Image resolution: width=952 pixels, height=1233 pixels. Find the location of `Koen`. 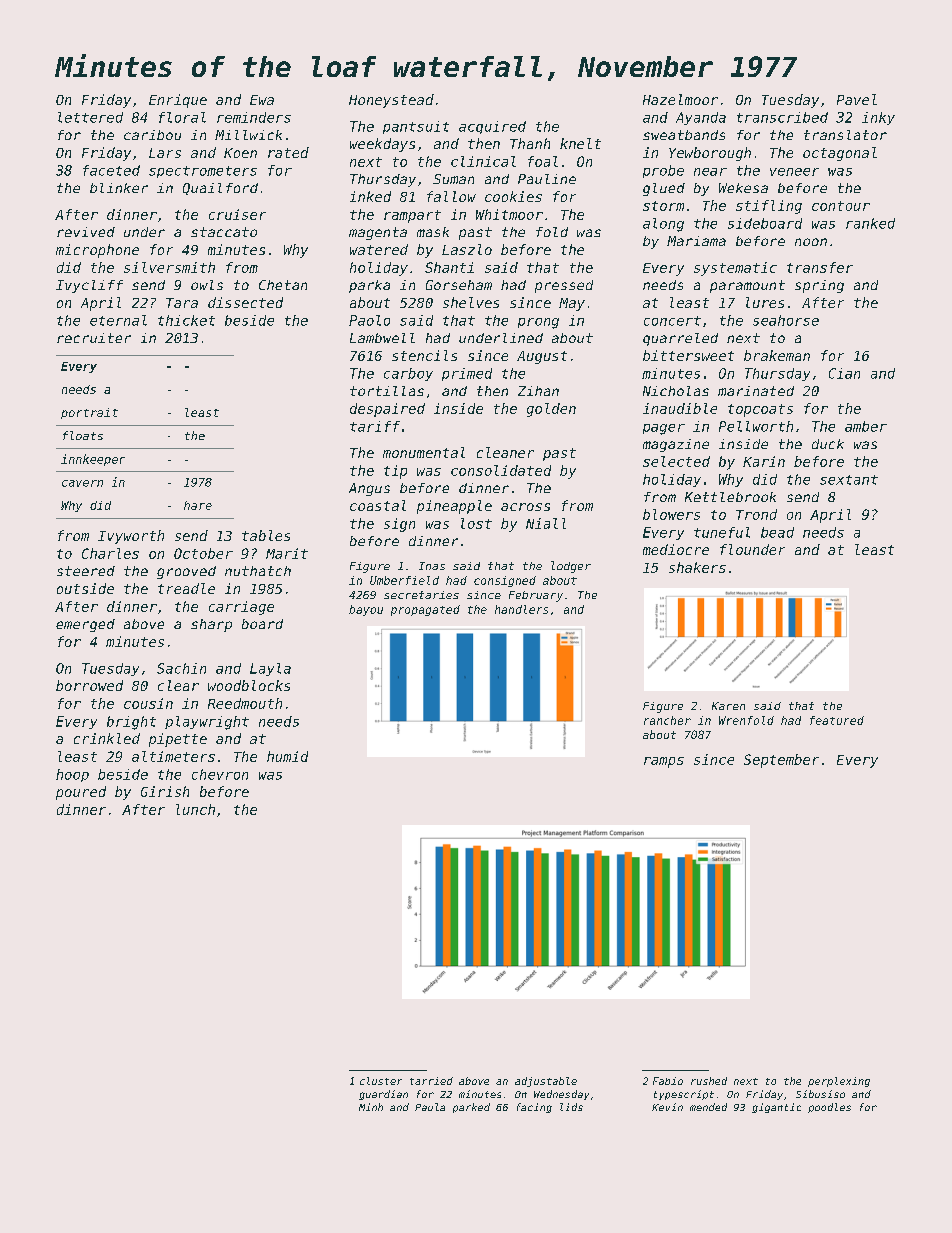

Koen is located at coordinates (240, 153).
